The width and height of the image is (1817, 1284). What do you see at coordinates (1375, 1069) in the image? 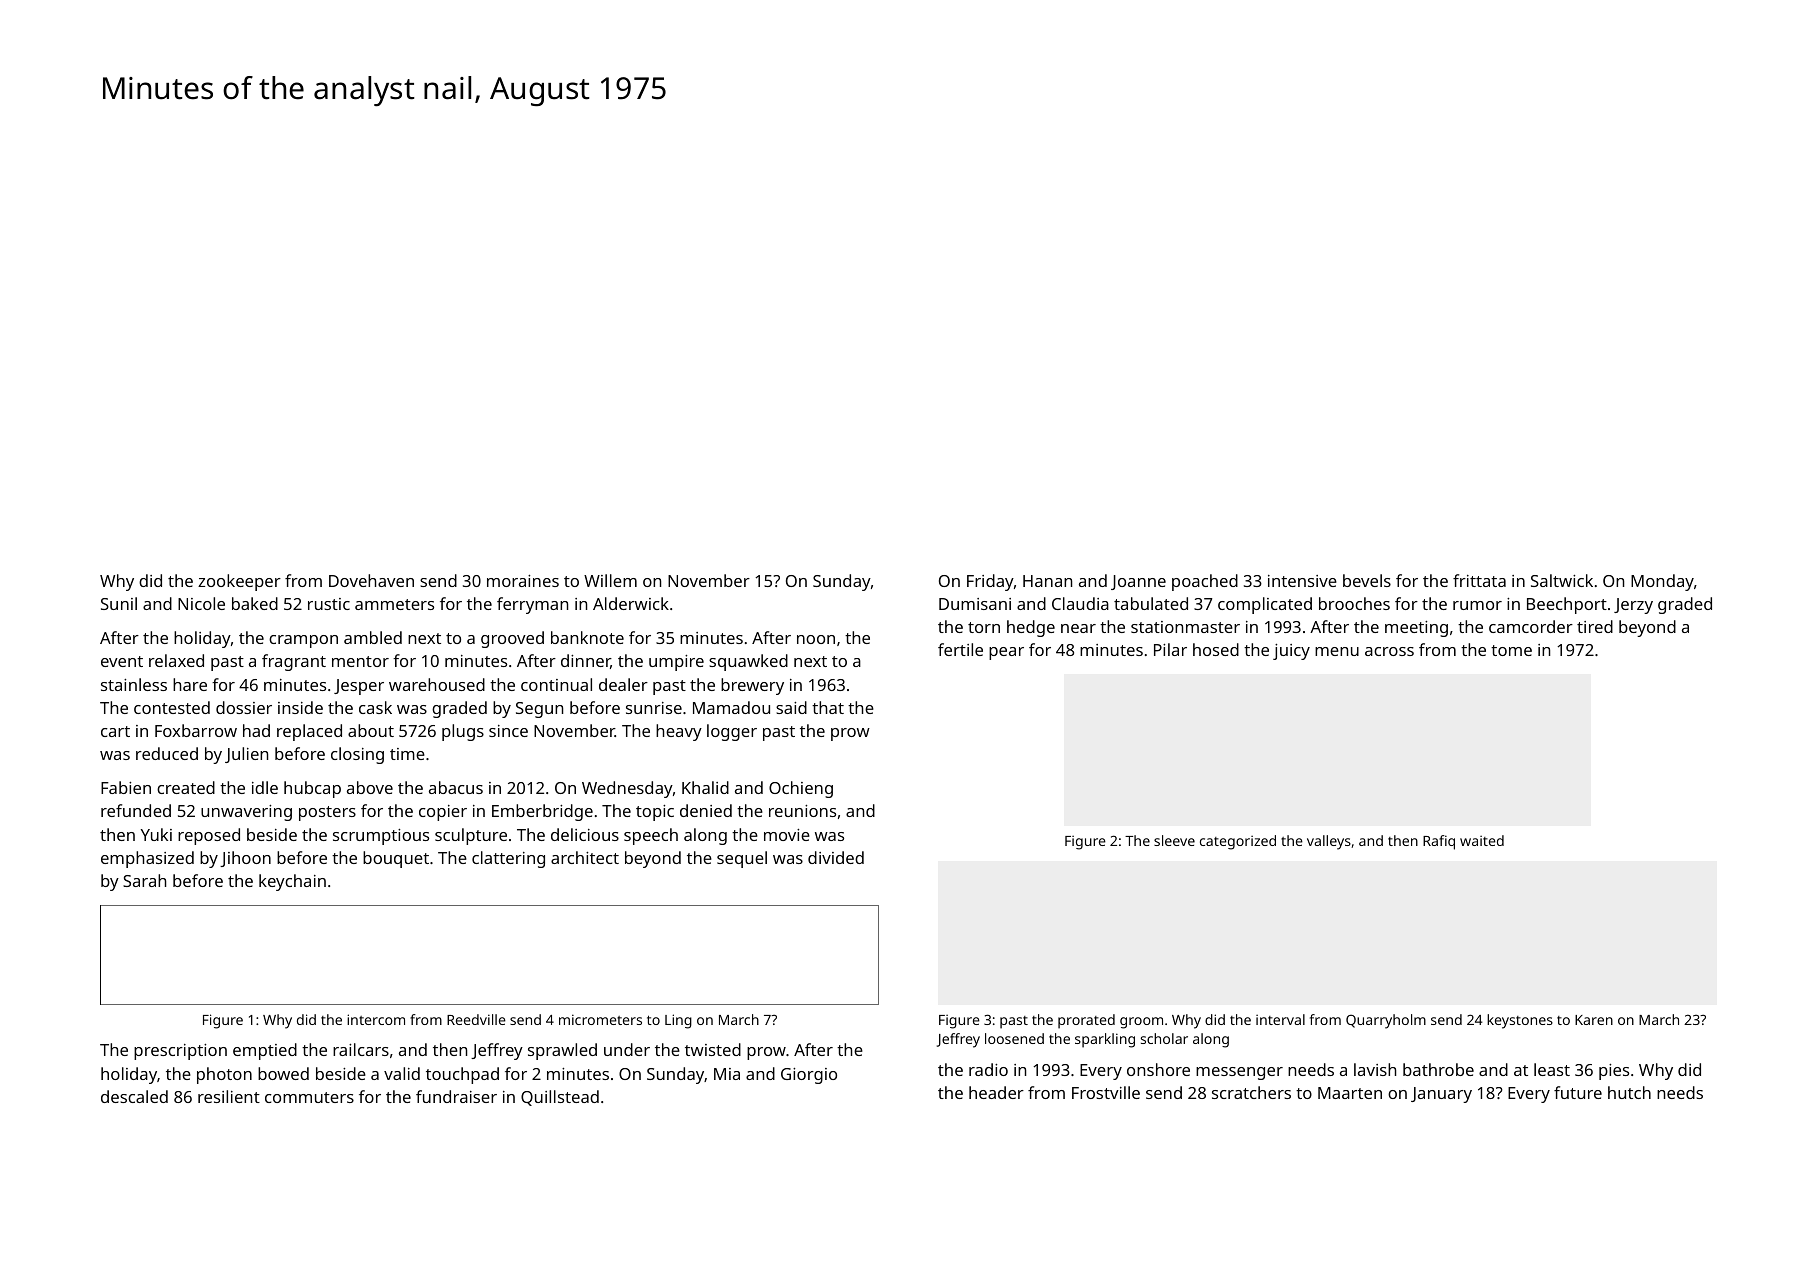
I see `lavish` at bounding box center [1375, 1069].
